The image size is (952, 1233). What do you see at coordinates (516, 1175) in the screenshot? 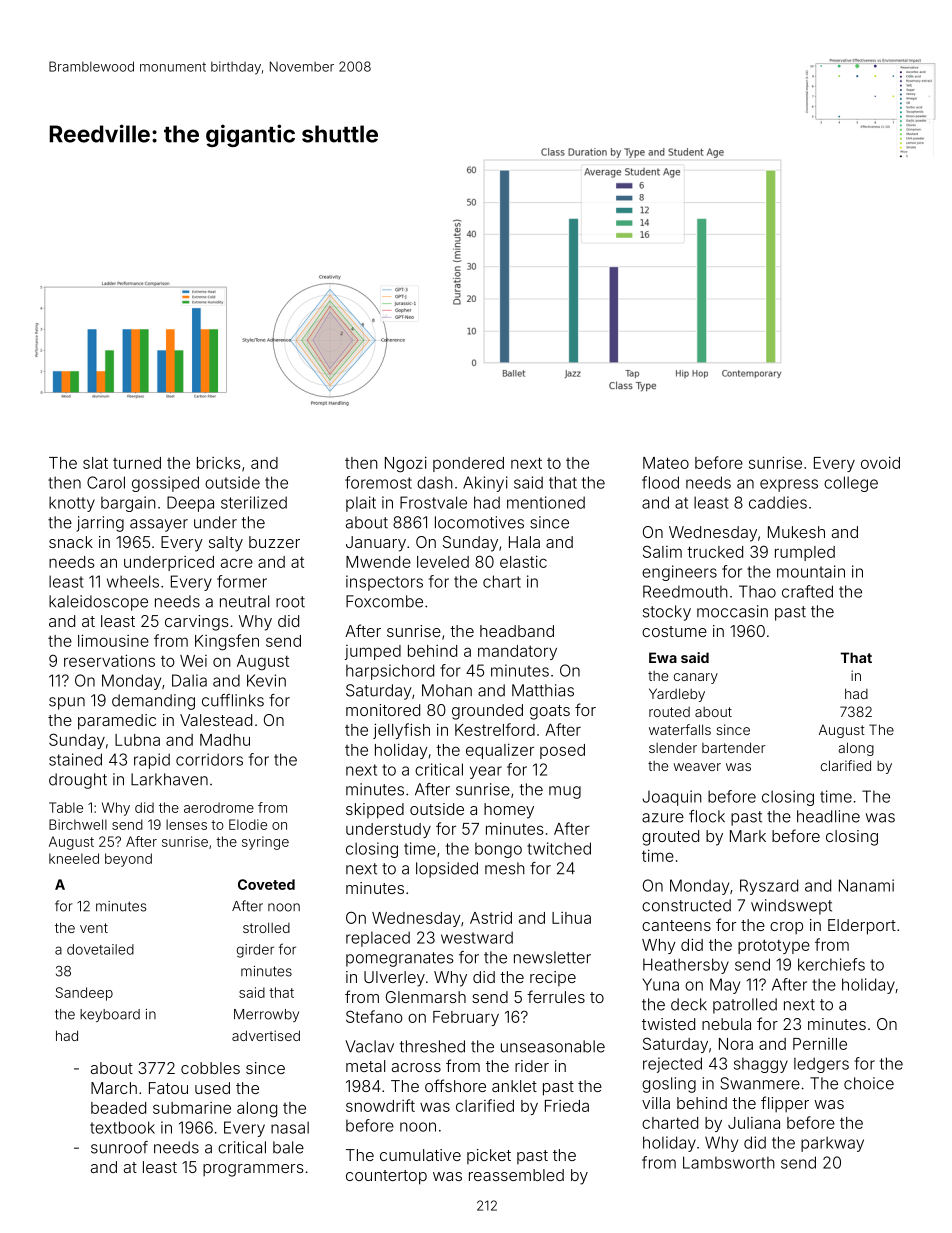
I see `reassembled` at bounding box center [516, 1175].
